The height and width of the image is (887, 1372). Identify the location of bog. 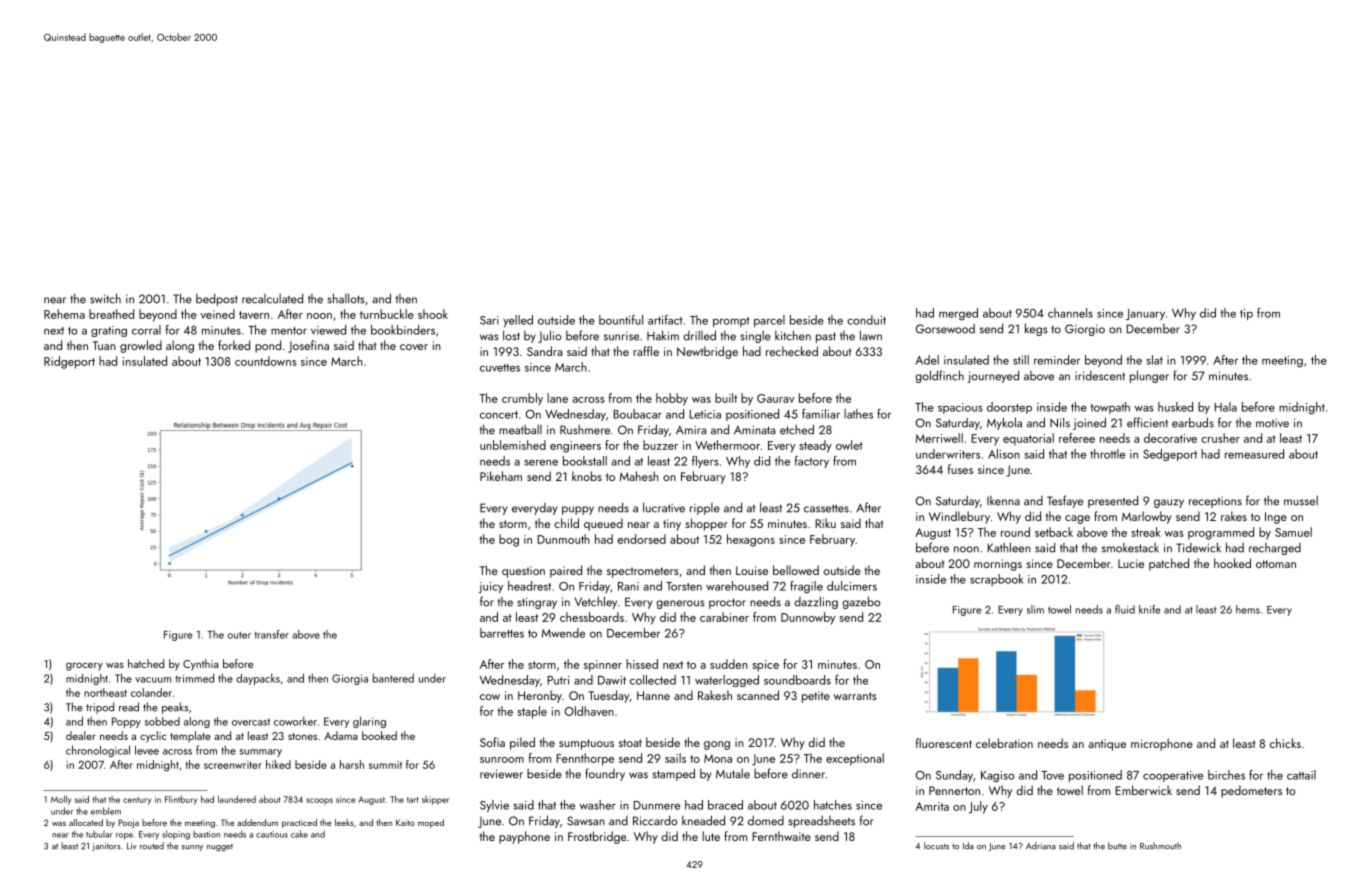
(509, 540).
